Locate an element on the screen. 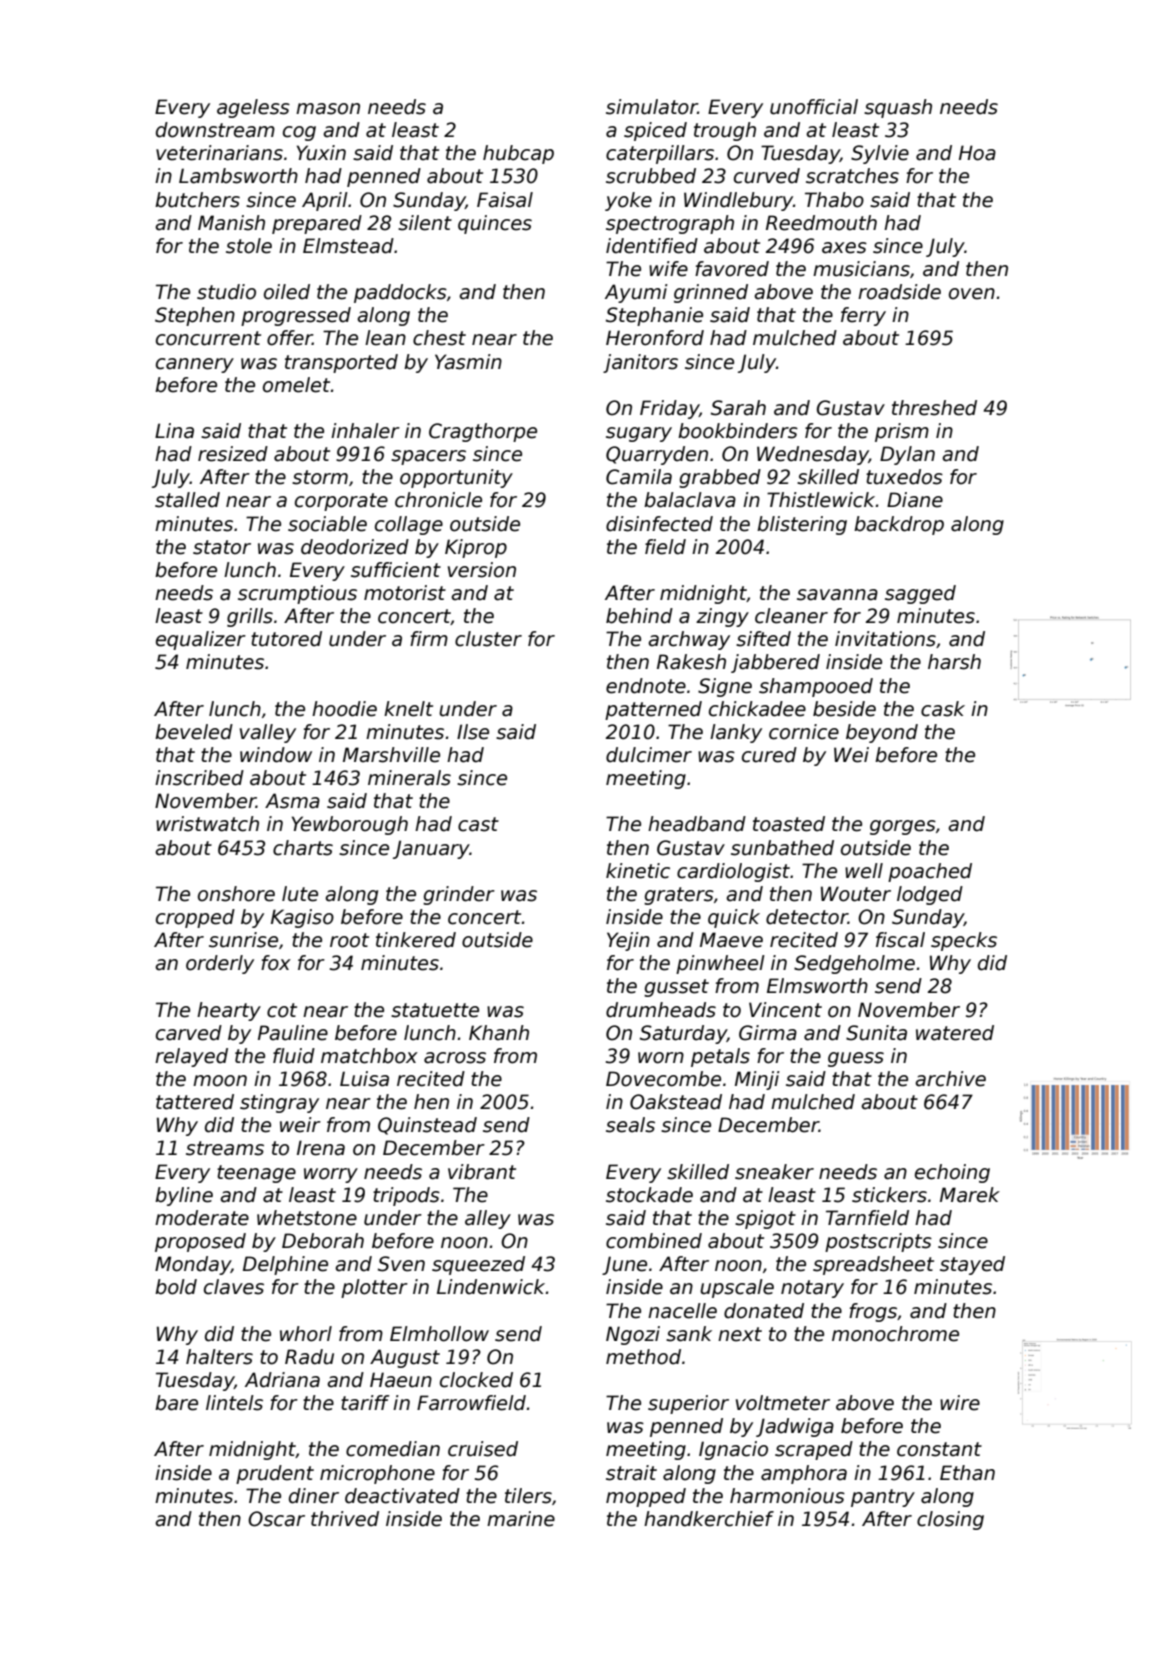 This screenshot has height=1654, width=1165. poached is located at coordinates (930, 872).
